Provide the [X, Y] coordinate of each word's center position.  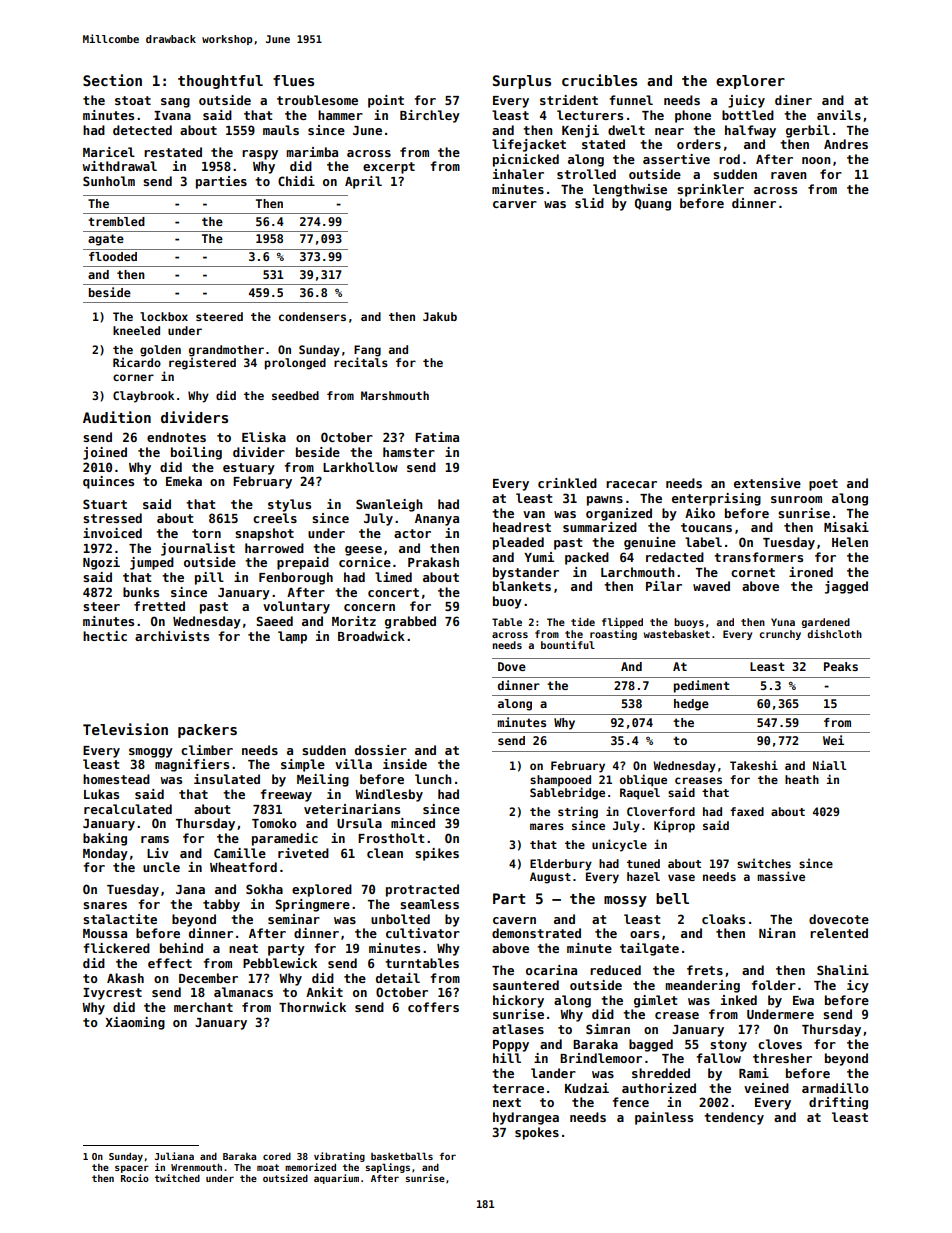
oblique [643, 780]
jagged [846, 587]
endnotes [176, 437]
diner [793, 100]
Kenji [580, 131]
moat [268, 1167]
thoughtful [220, 82]
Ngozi [101, 563]
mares [547, 826]
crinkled [567, 483]
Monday [105, 854]
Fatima [437, 437]
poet [823, 485]
